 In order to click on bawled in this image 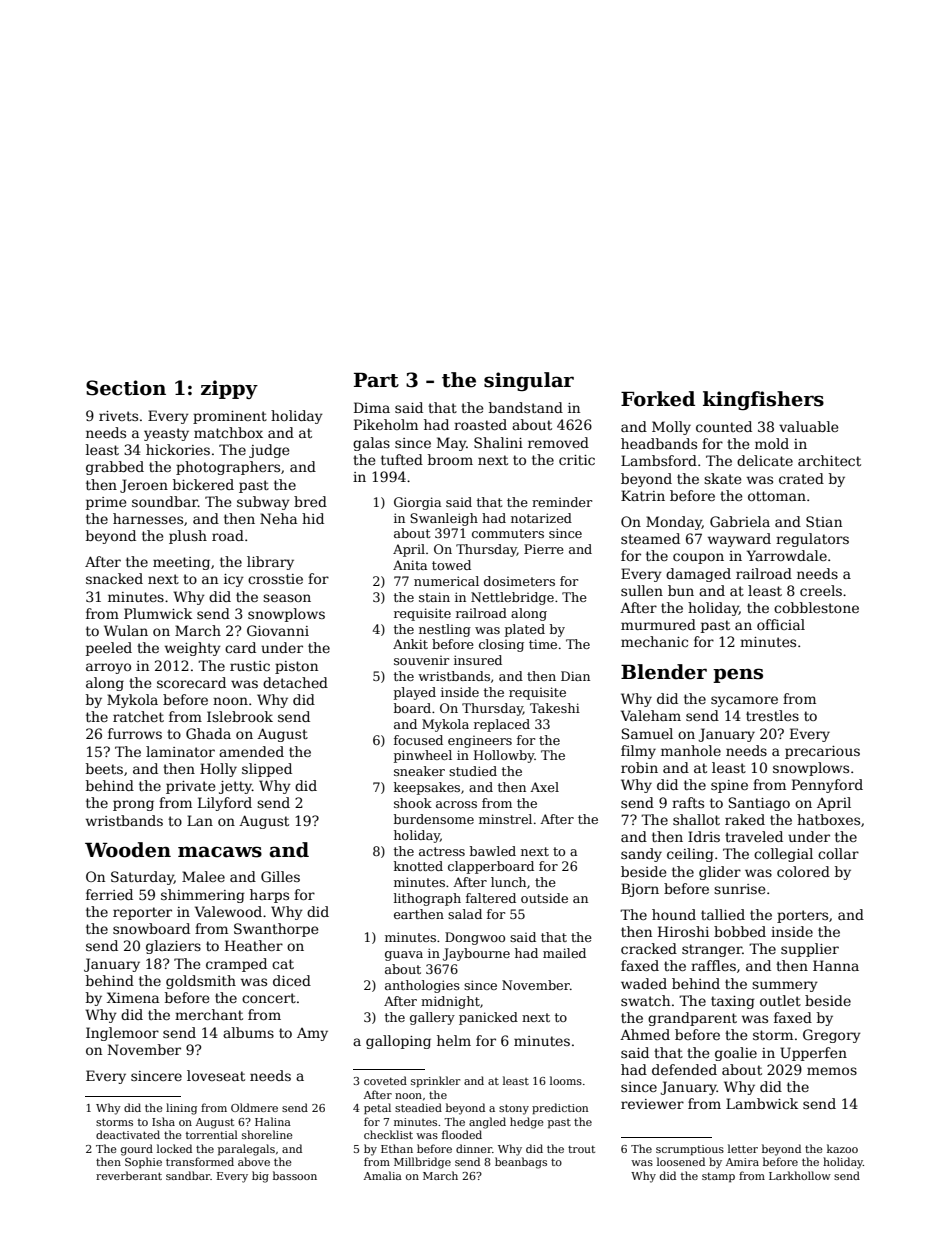, I will do `click(493, 851)`.
